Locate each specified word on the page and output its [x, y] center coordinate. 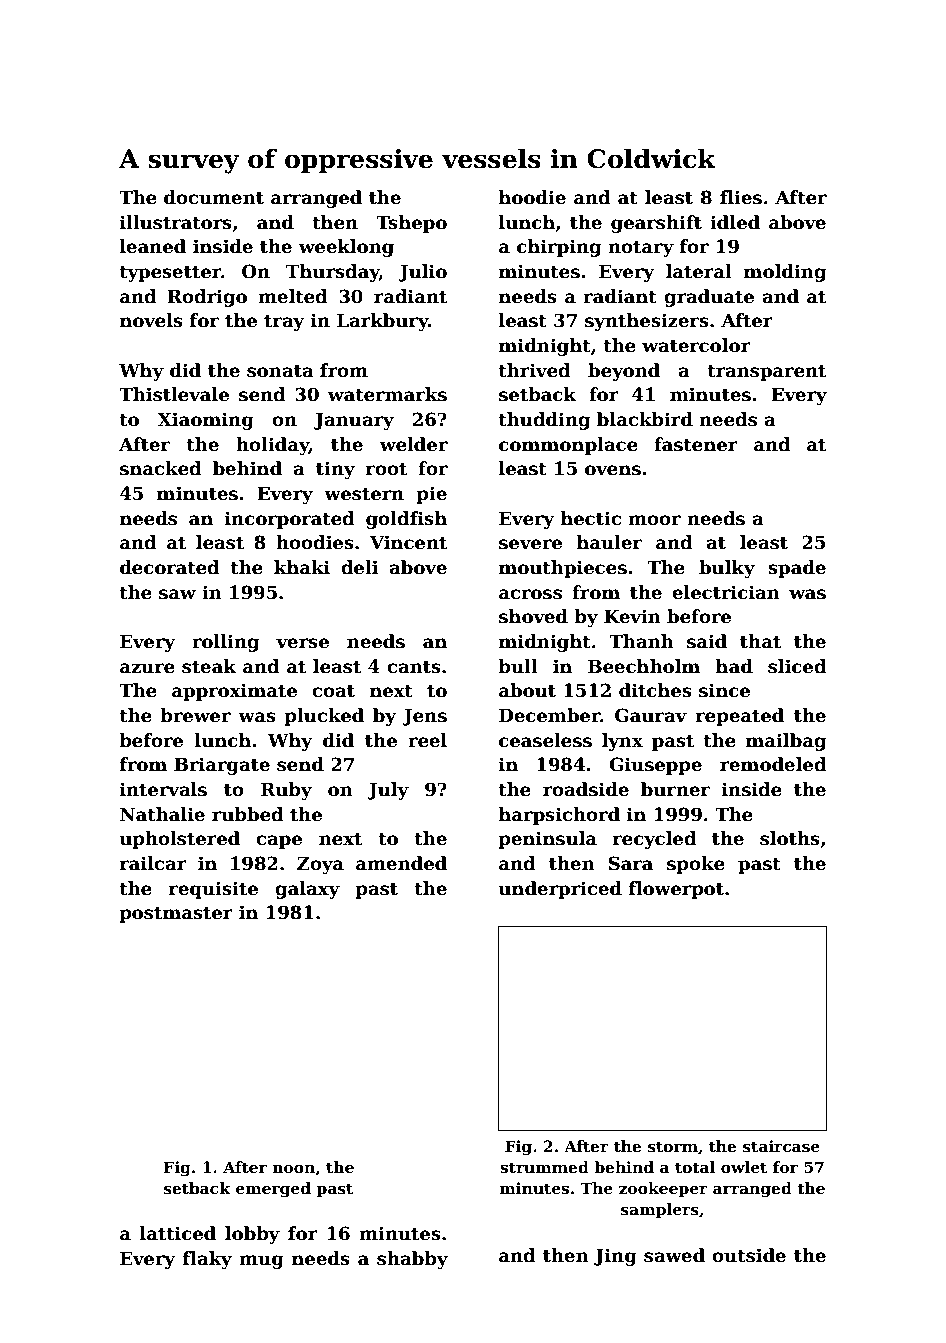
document [214, 197]
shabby [412, 1260]
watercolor [696, 345]
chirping [559, 248]
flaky [207, 1260]
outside [749, 1255]
